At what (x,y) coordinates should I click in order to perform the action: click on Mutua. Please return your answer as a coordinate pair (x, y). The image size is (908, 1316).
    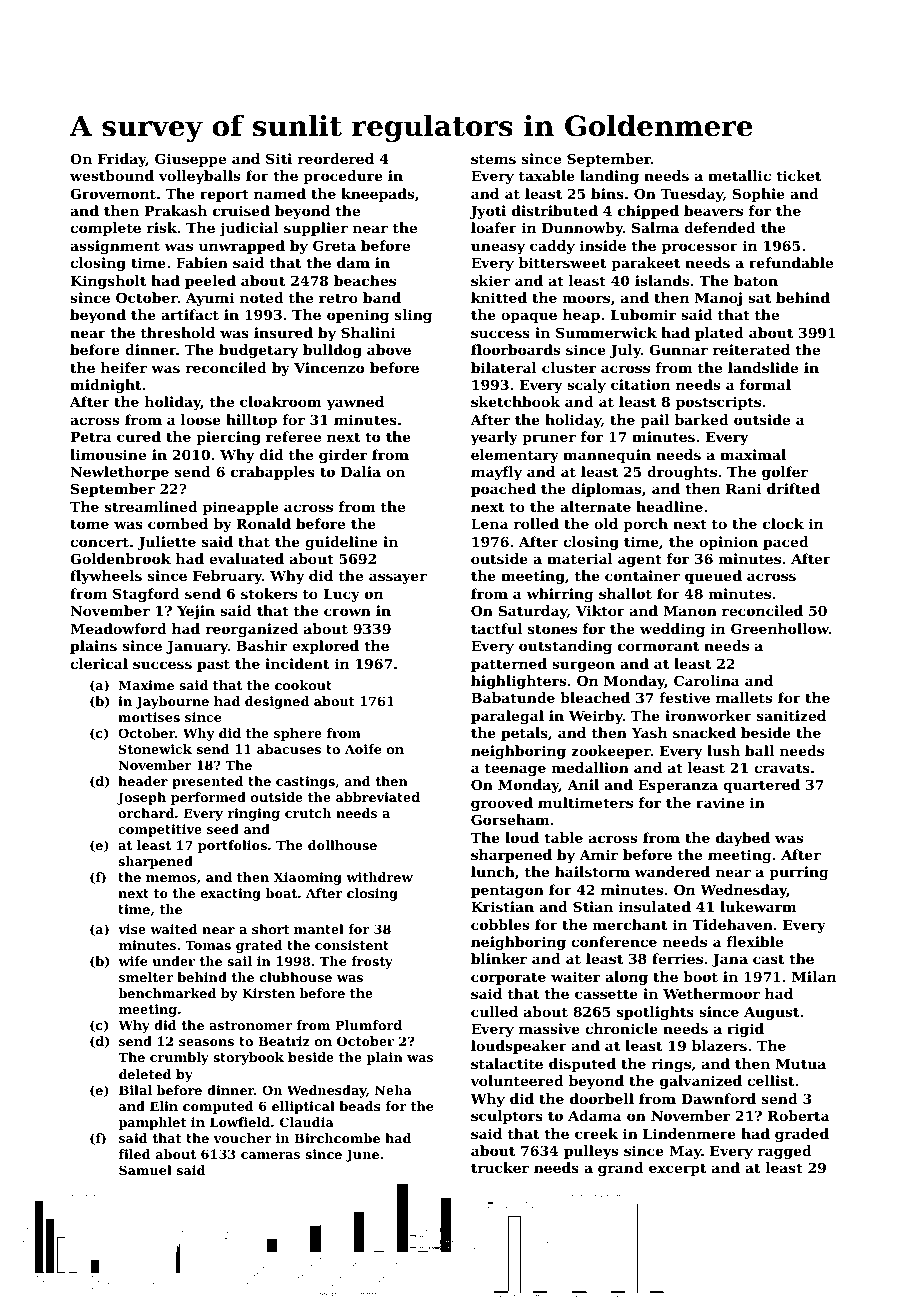
    Looking at the image, I should click on (801, 1064).
